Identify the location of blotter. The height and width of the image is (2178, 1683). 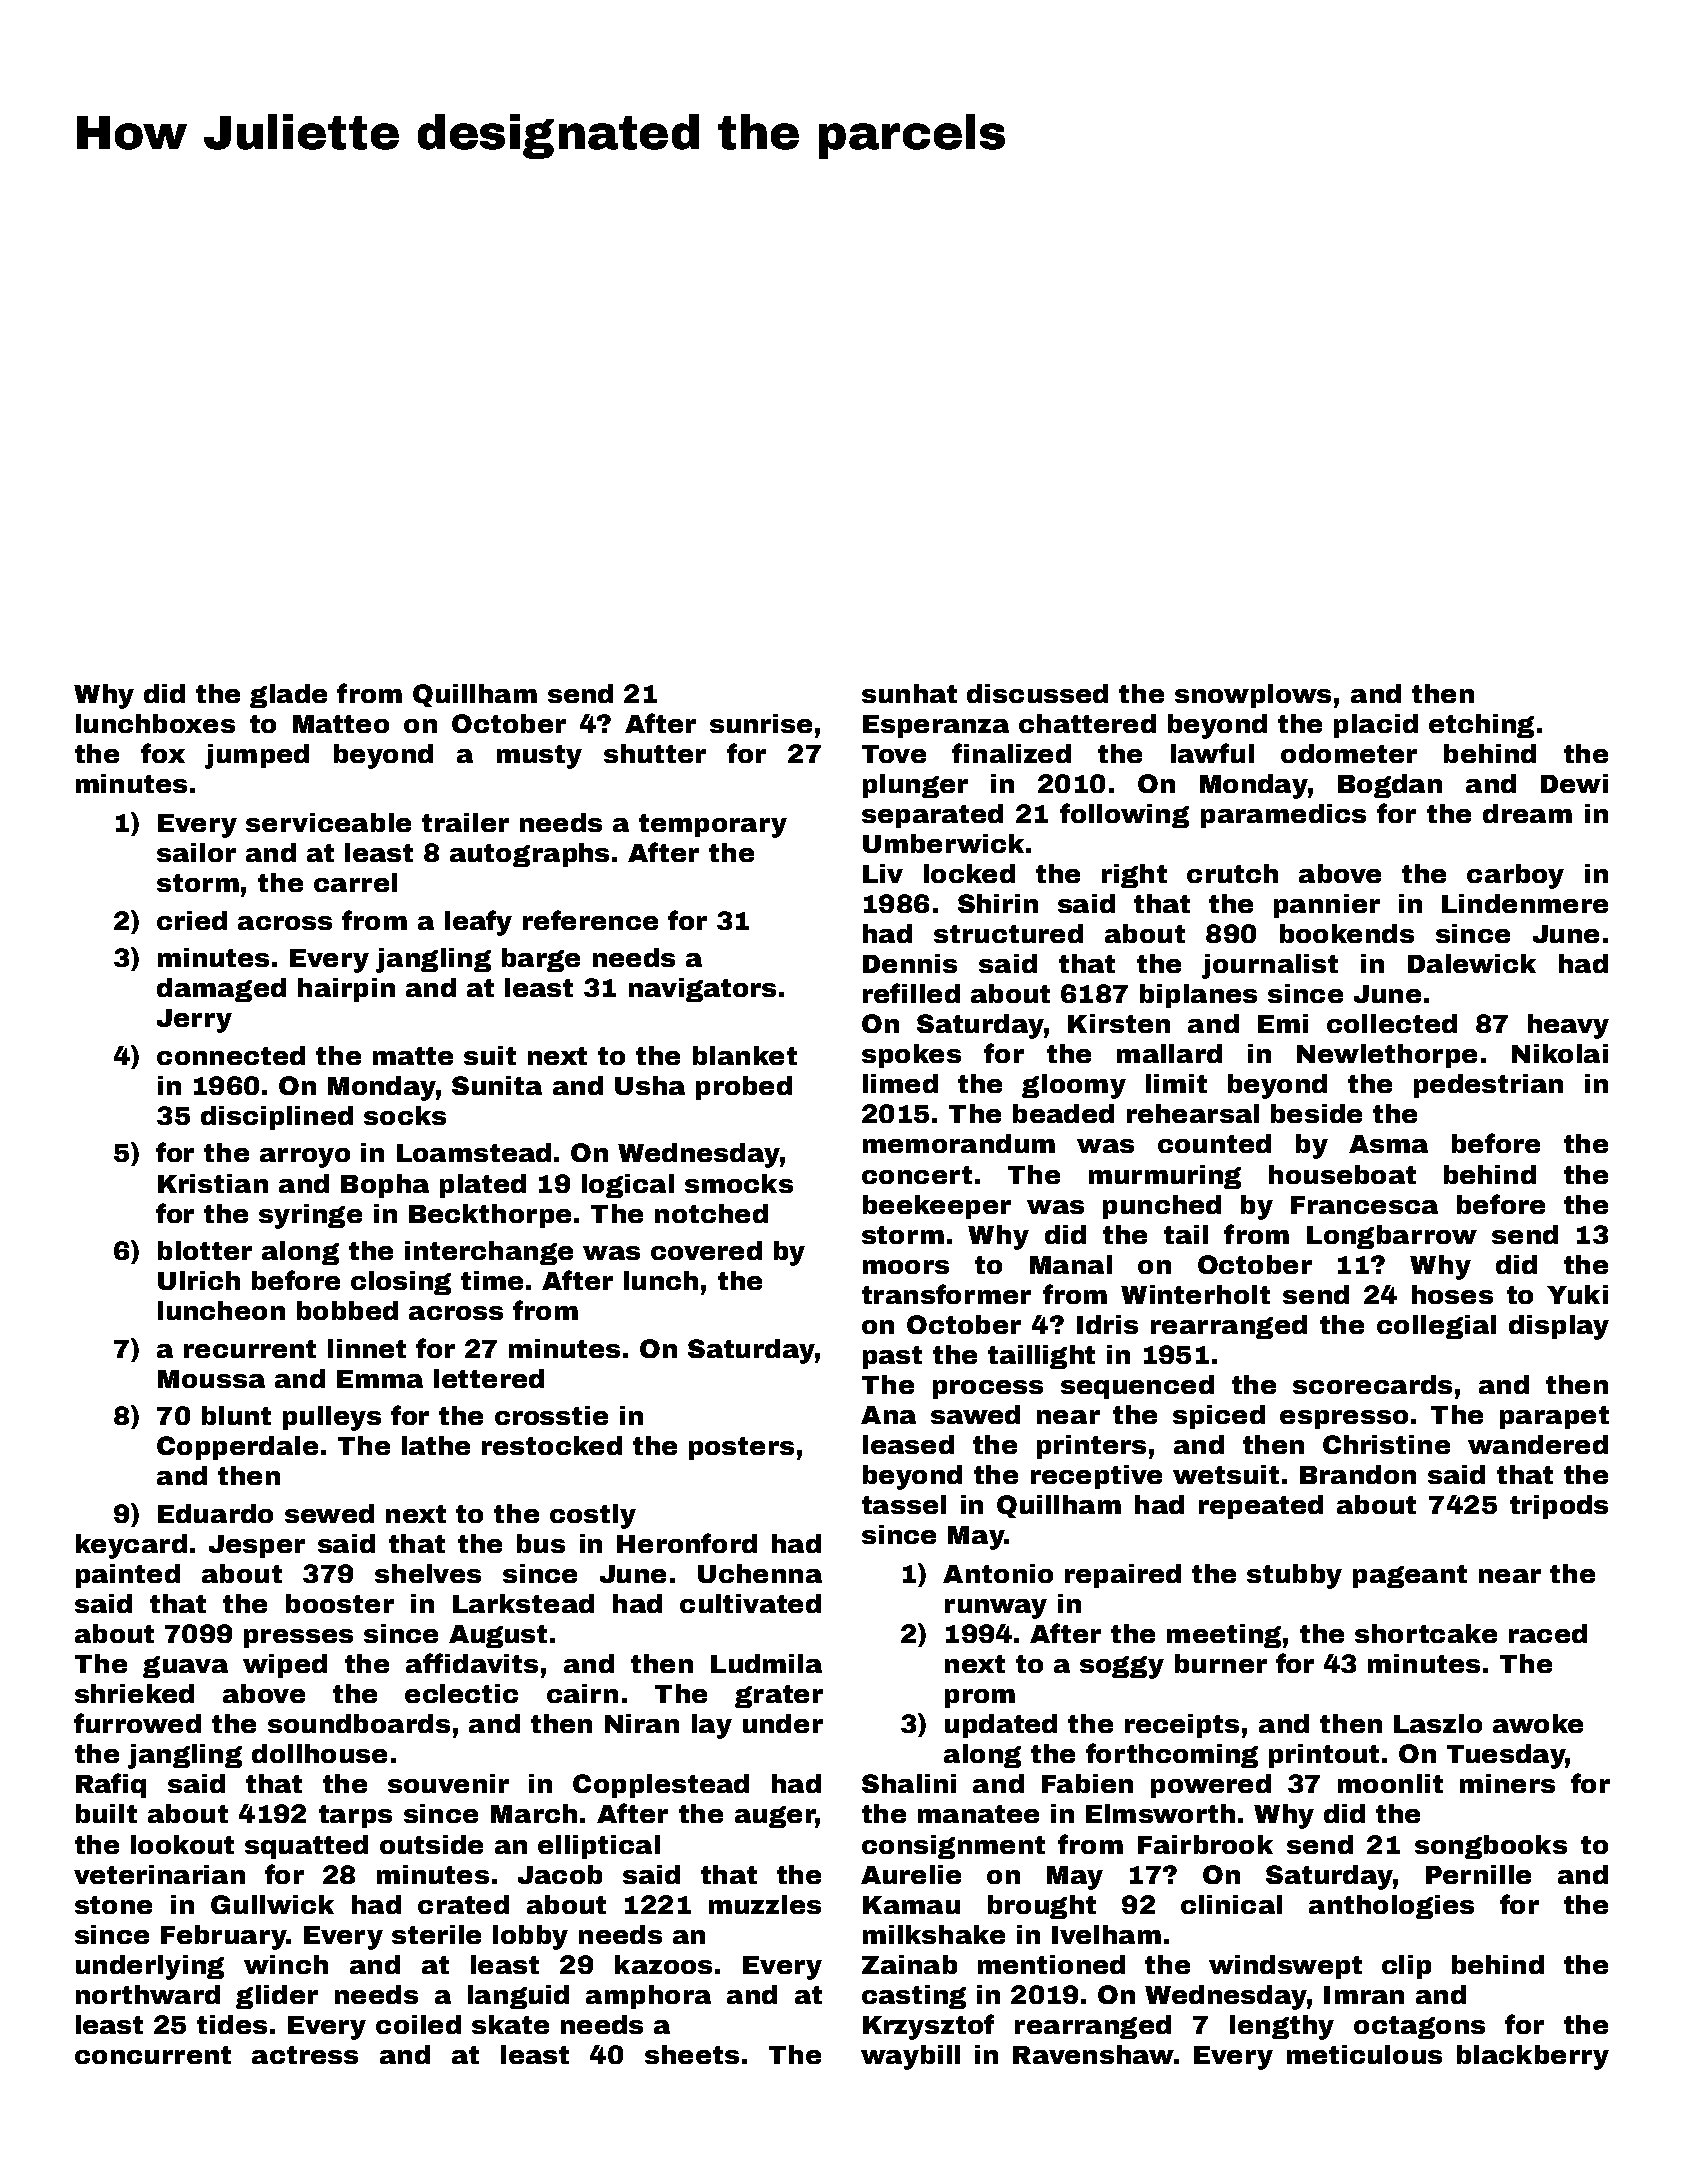
(205, 1250).
